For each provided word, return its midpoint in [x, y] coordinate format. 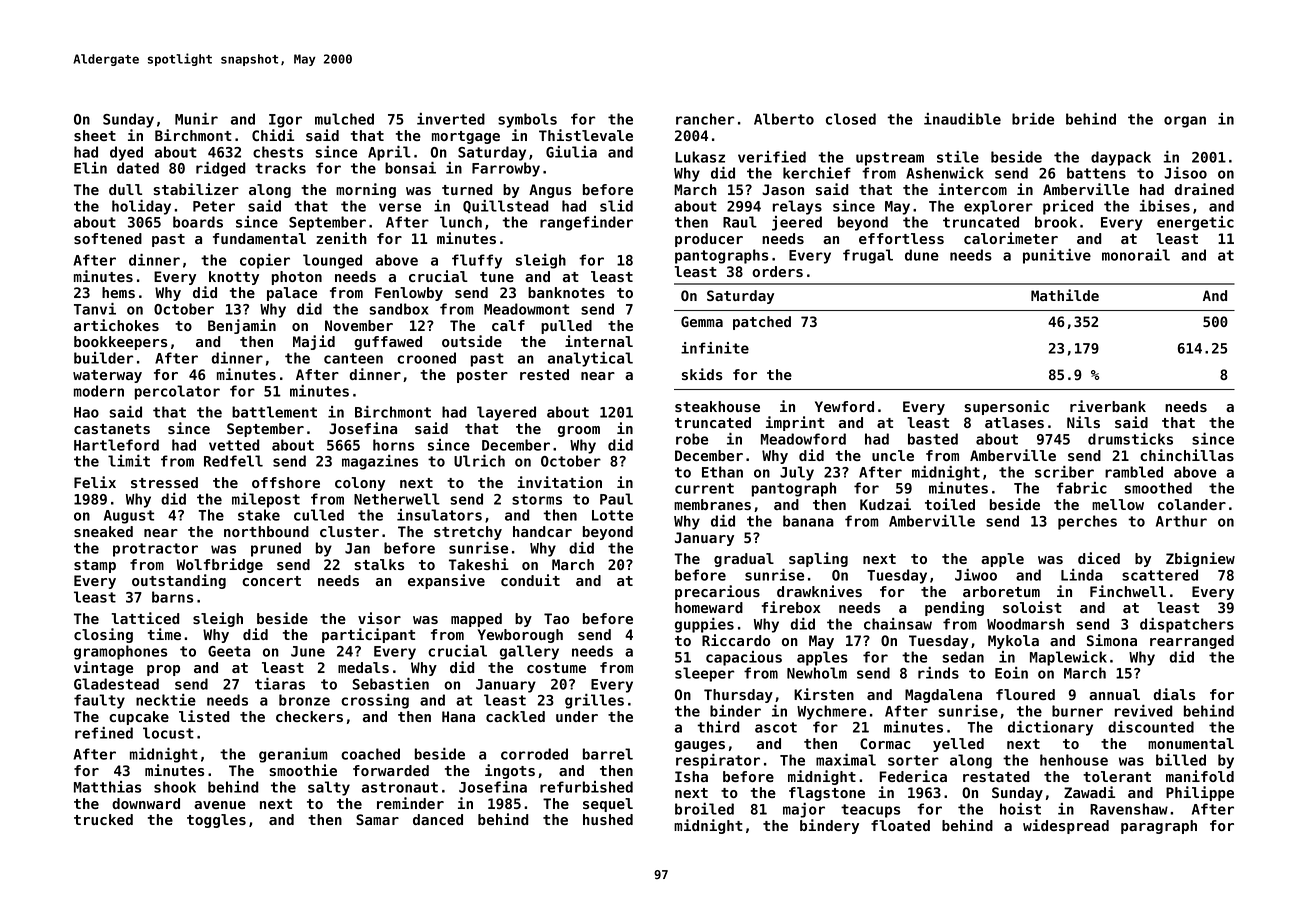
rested [544, 374]
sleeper [704, 674]
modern [99, 391]
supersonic [1006, 407]
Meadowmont [526, 309]
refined [104, 733]
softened [108, 238]
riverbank [1108, 406]
